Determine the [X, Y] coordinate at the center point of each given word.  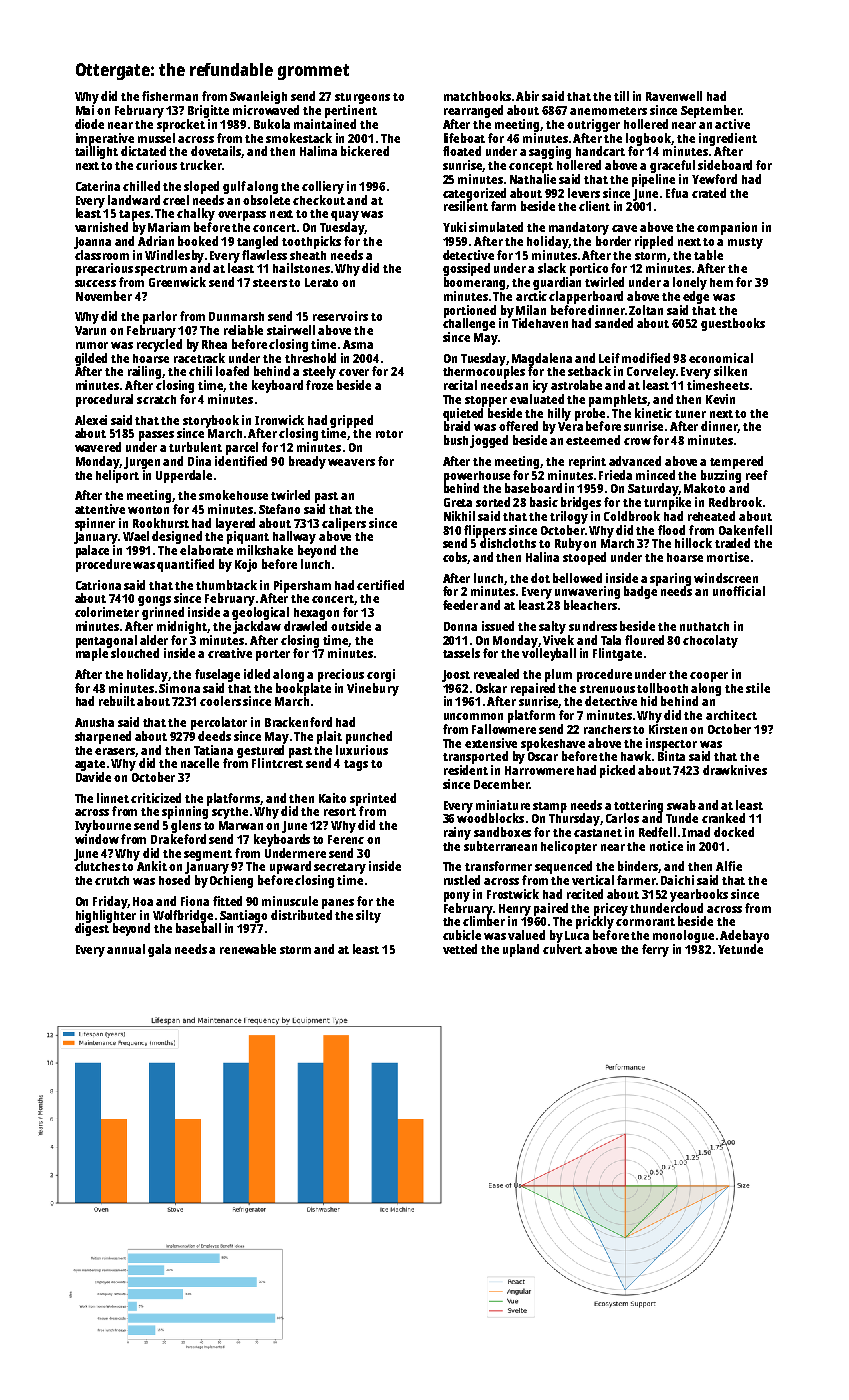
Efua [677, 193]
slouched [135, 653]
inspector [671, 744]
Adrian [156, 241]
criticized [156, 798]
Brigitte [208, 111]
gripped [351, 421]
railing [145, 372]
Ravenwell [674, 96]
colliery [323, 187]
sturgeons [362, 98]
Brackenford [298, 722]
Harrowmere [539, 770]
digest [92, 929]
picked [617, 771]
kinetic [653, 413]
